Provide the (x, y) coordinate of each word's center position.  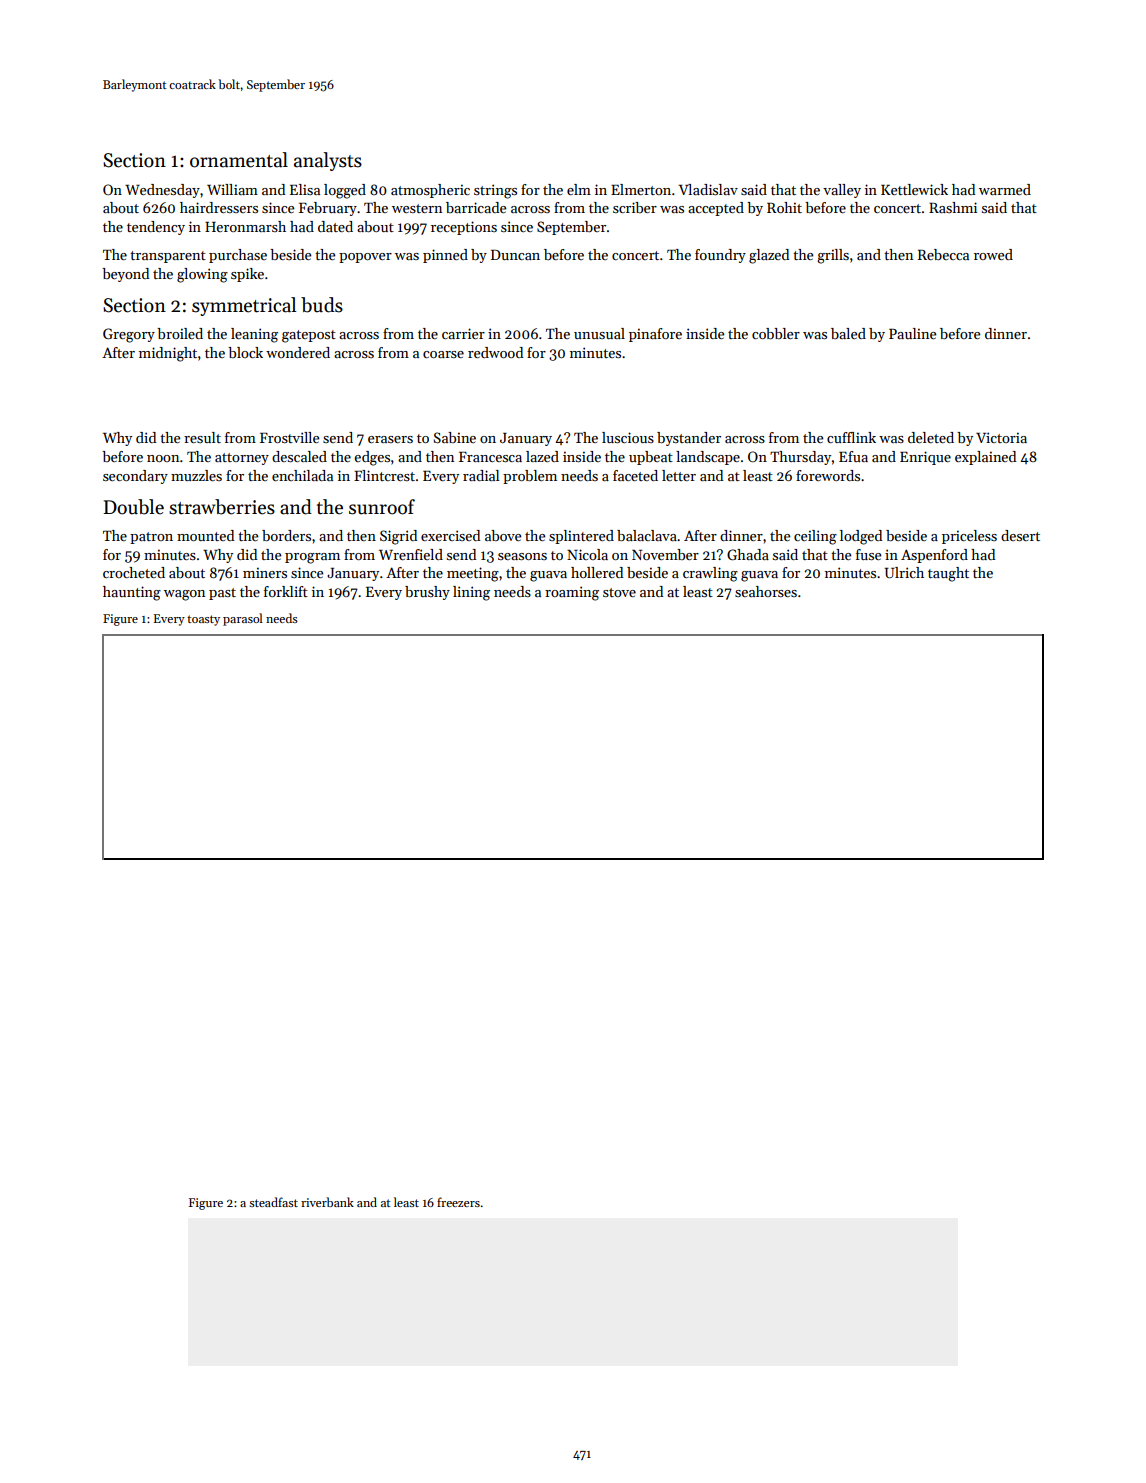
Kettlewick (914, 189)
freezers (458, 1202)
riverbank (327, 1202)
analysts (328, 161)
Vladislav (708, 189)
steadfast (273, 1202)
